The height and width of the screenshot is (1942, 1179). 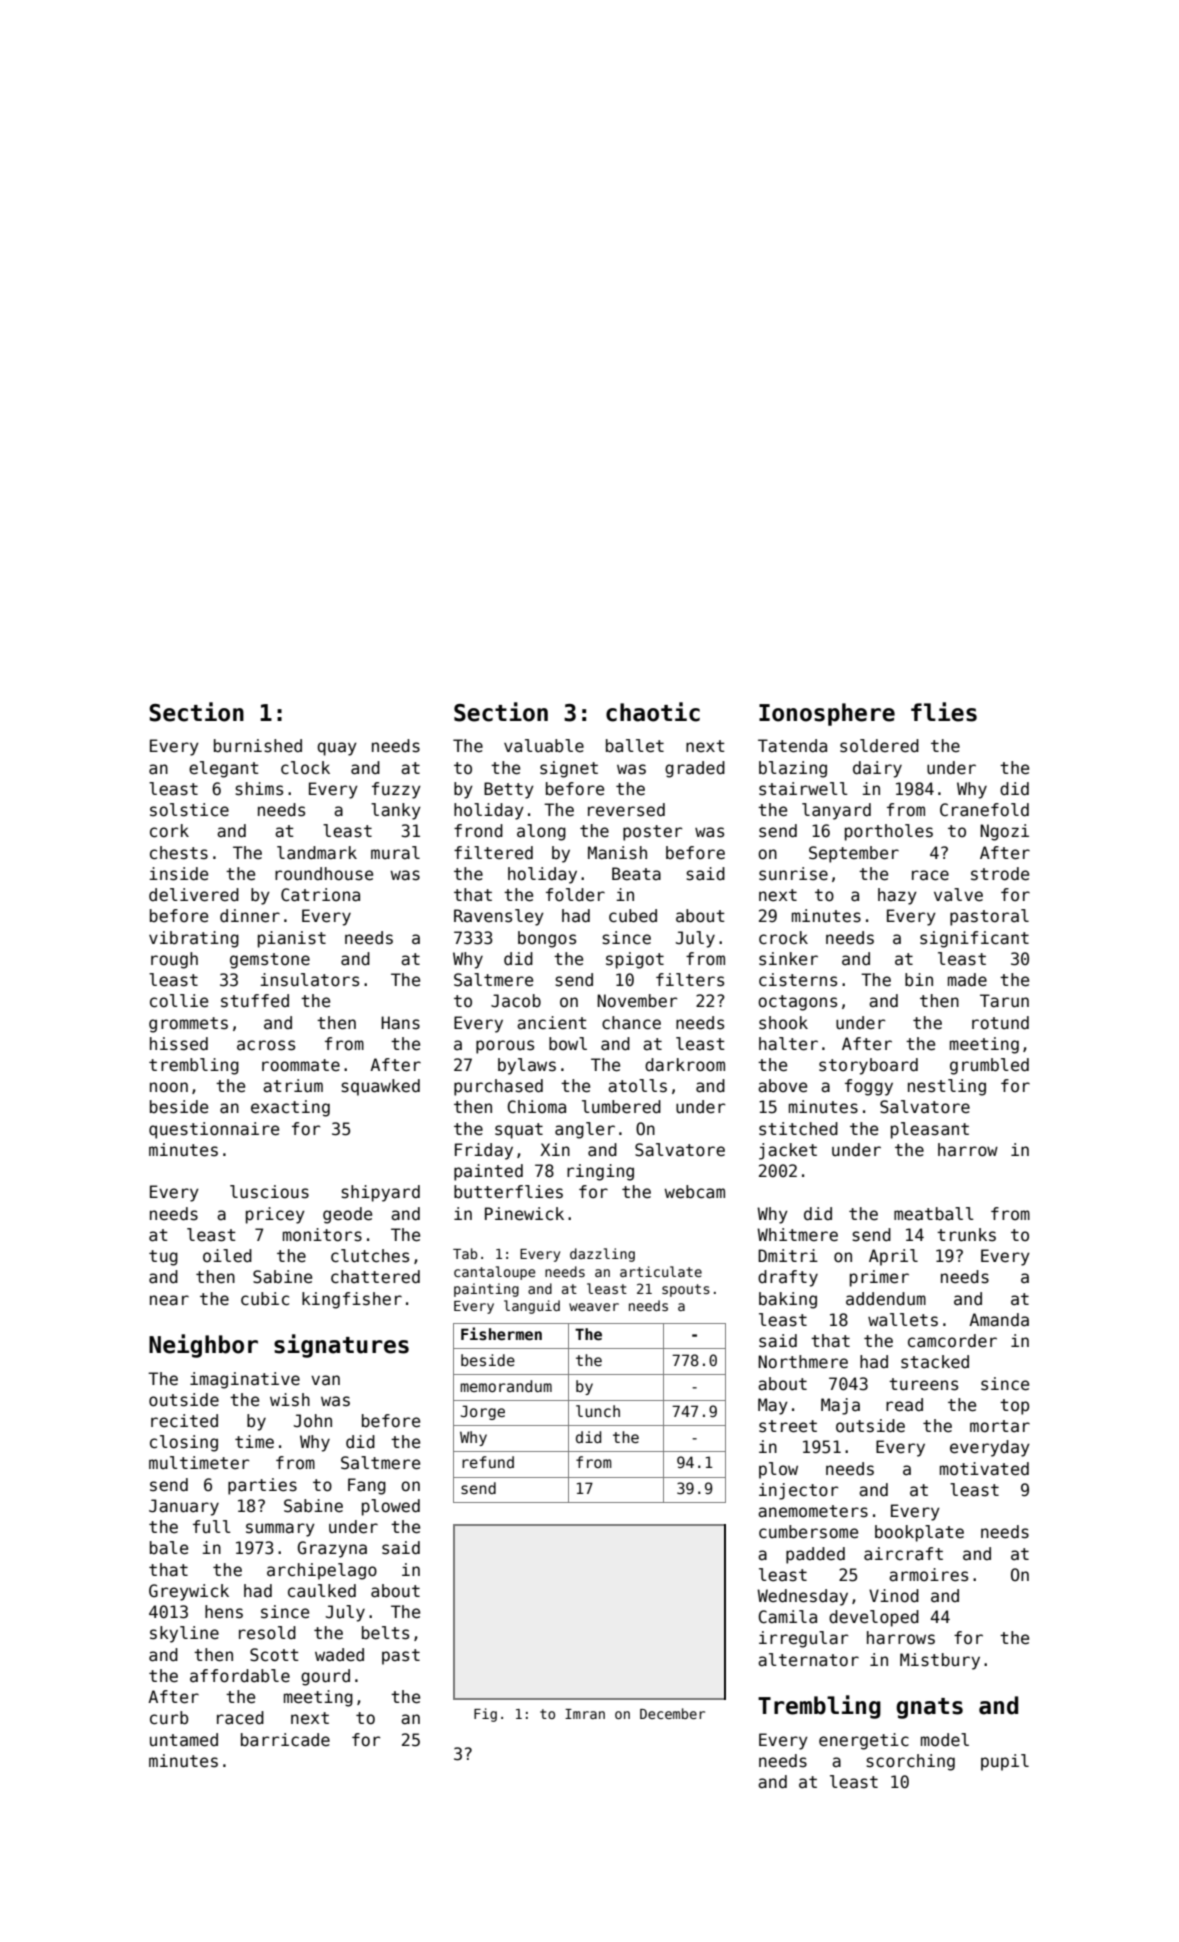 What do you see at coordinates (653, 712) in the screenshot?
I see `chaotic` at bounding box center [653, 712].
